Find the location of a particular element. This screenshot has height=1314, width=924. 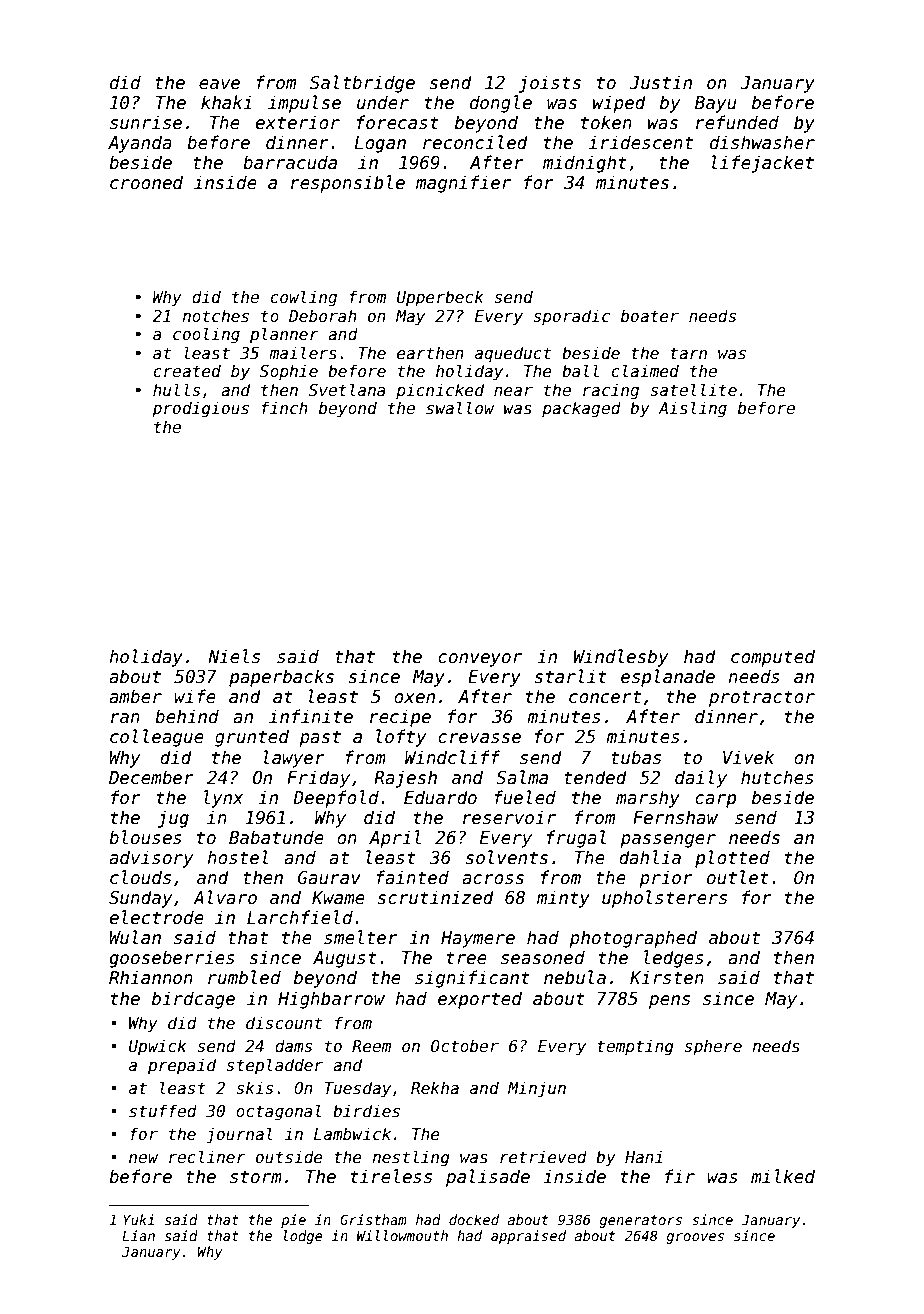

magnifier is located at coordinates (463, 184).
